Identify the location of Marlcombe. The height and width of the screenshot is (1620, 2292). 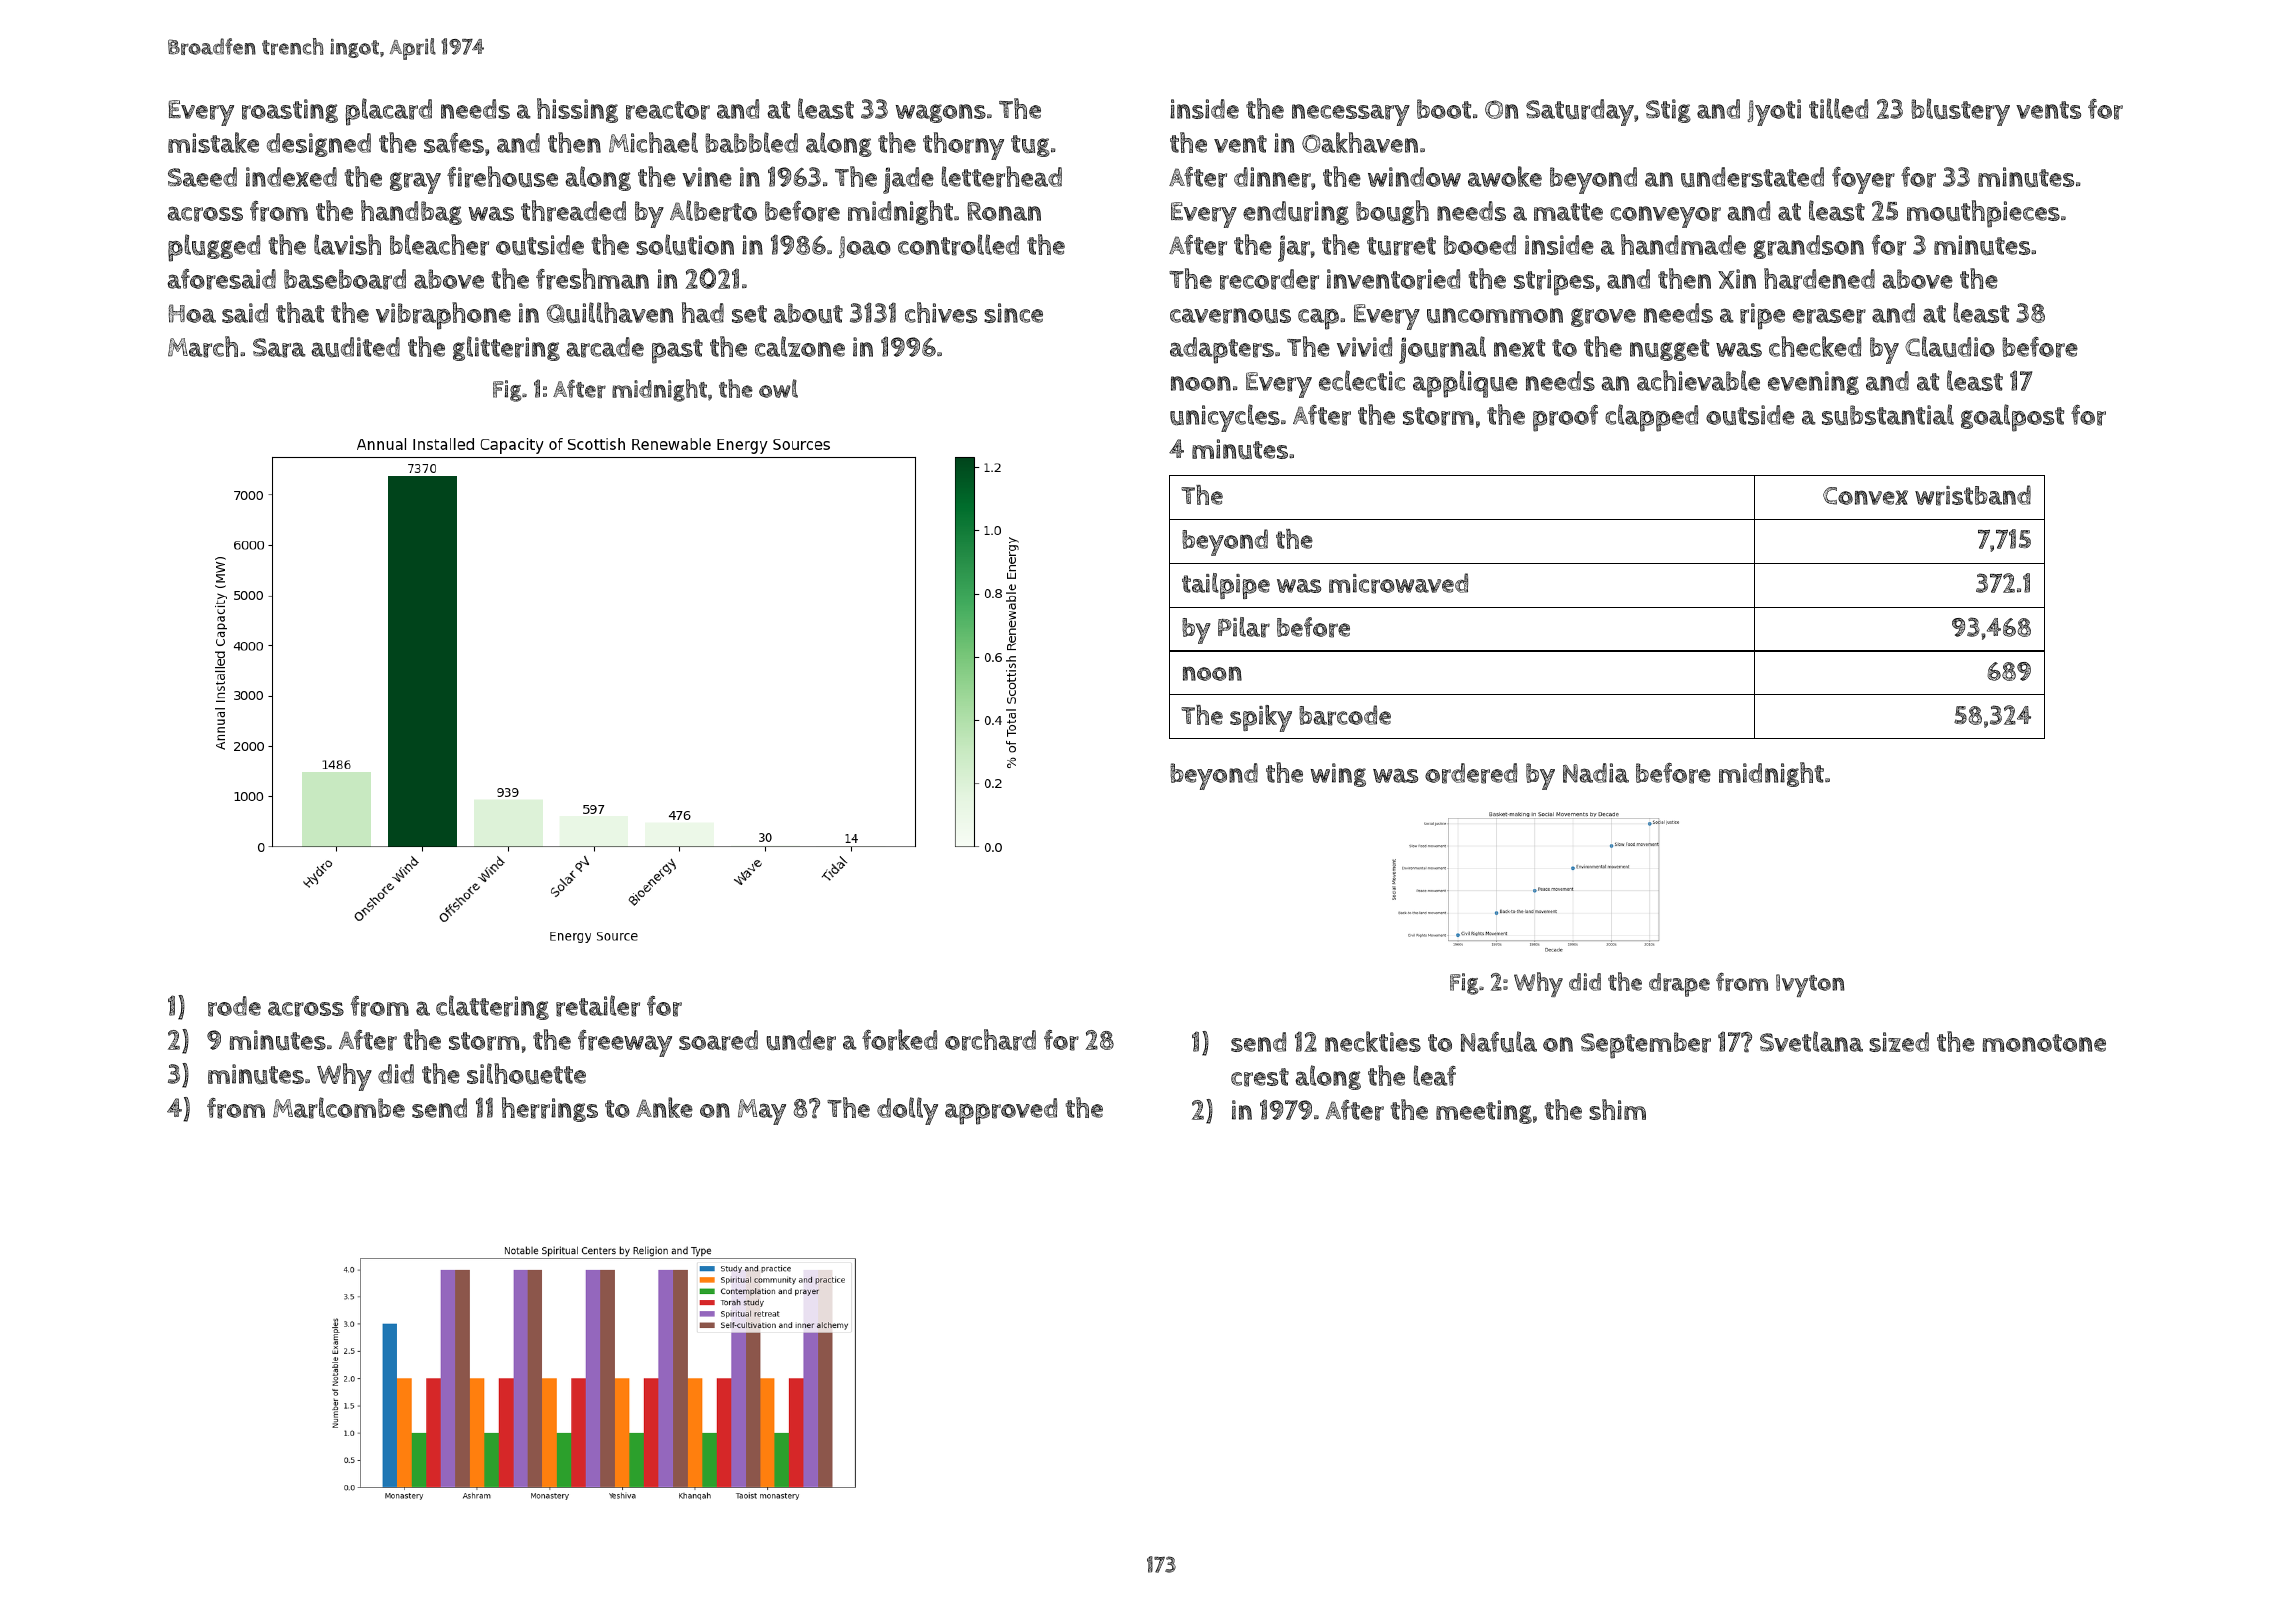
(339, 1108).
